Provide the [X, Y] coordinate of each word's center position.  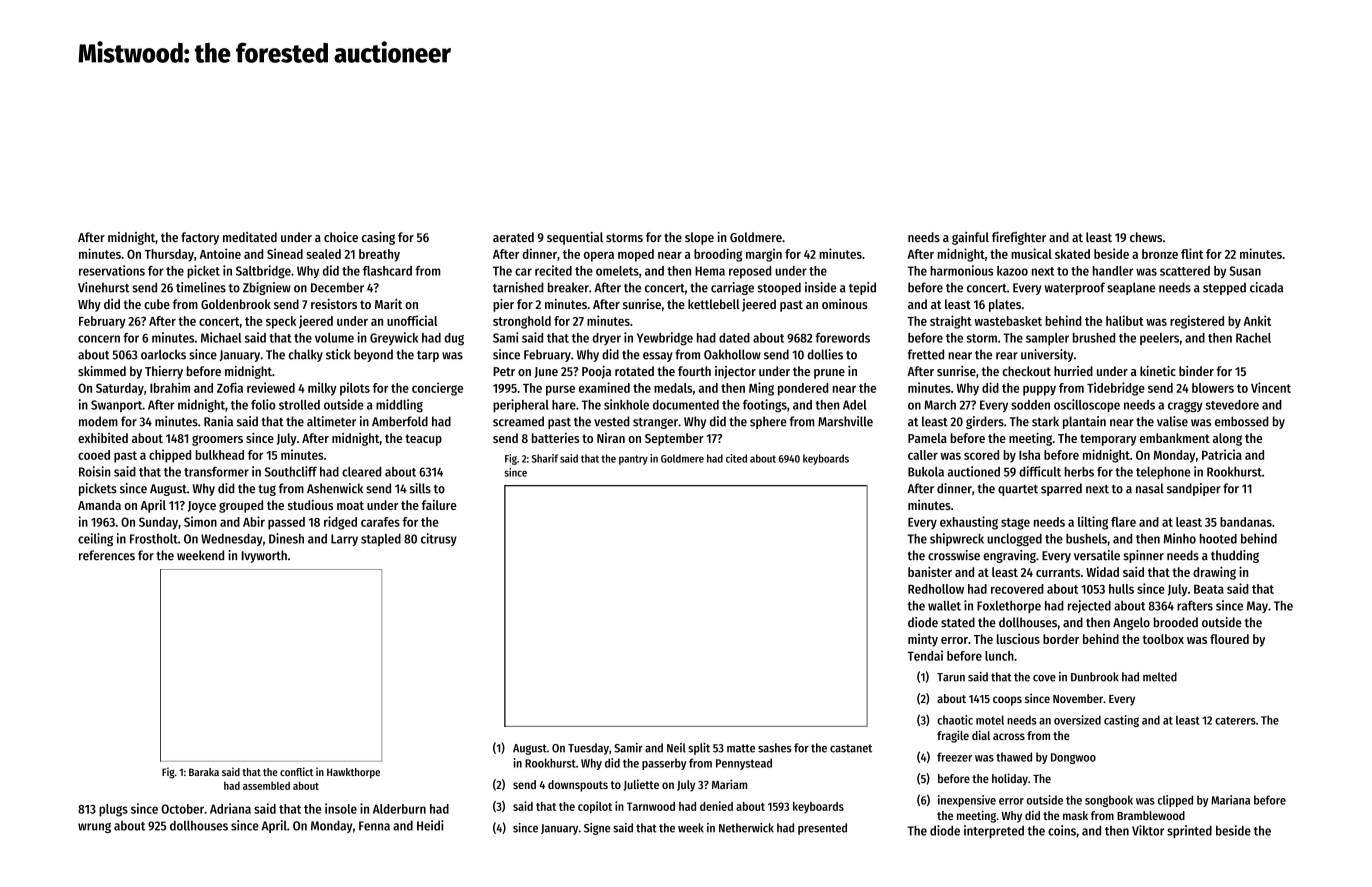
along [1227, 439]
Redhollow [936, 589]
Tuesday [588, 749]
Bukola [926, 472]
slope [699, 238]
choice [341, 237]
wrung [94, 828]
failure [439, 505]
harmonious [962, 270]
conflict [296, 771]
